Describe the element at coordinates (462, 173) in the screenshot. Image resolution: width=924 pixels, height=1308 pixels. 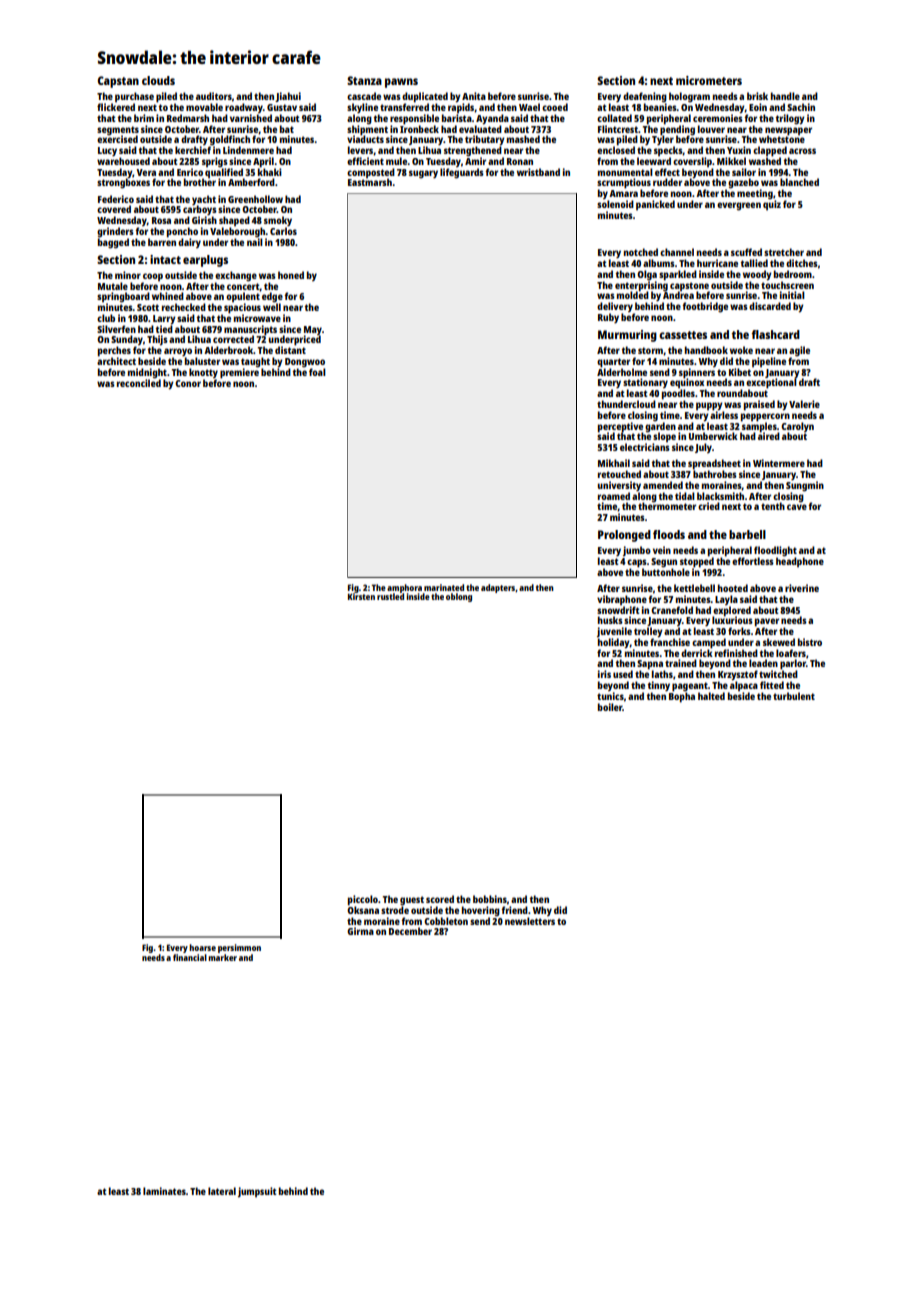
I see `lifeguards` at that location.
